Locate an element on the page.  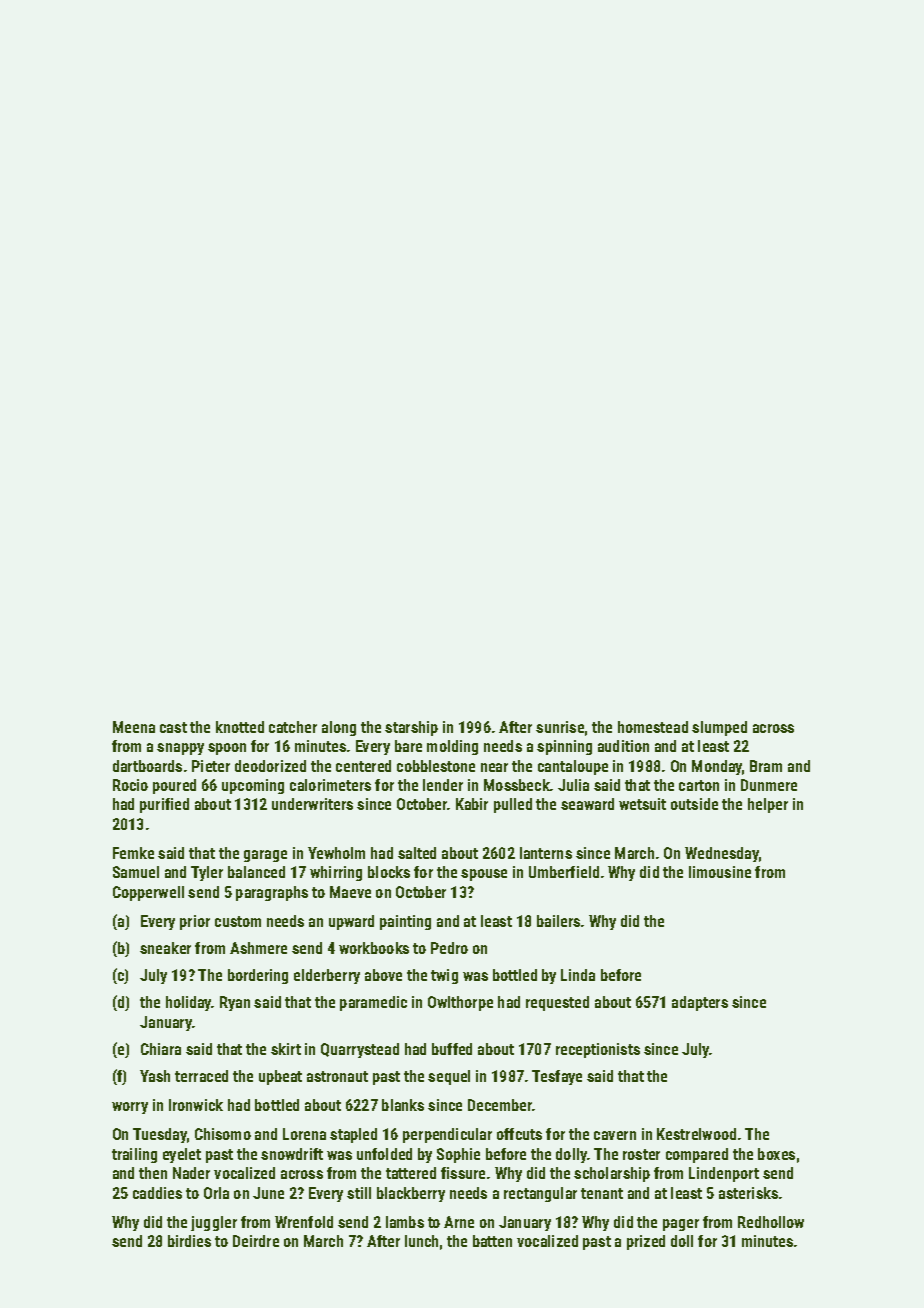
lender is located at coordinates (443, 785).
